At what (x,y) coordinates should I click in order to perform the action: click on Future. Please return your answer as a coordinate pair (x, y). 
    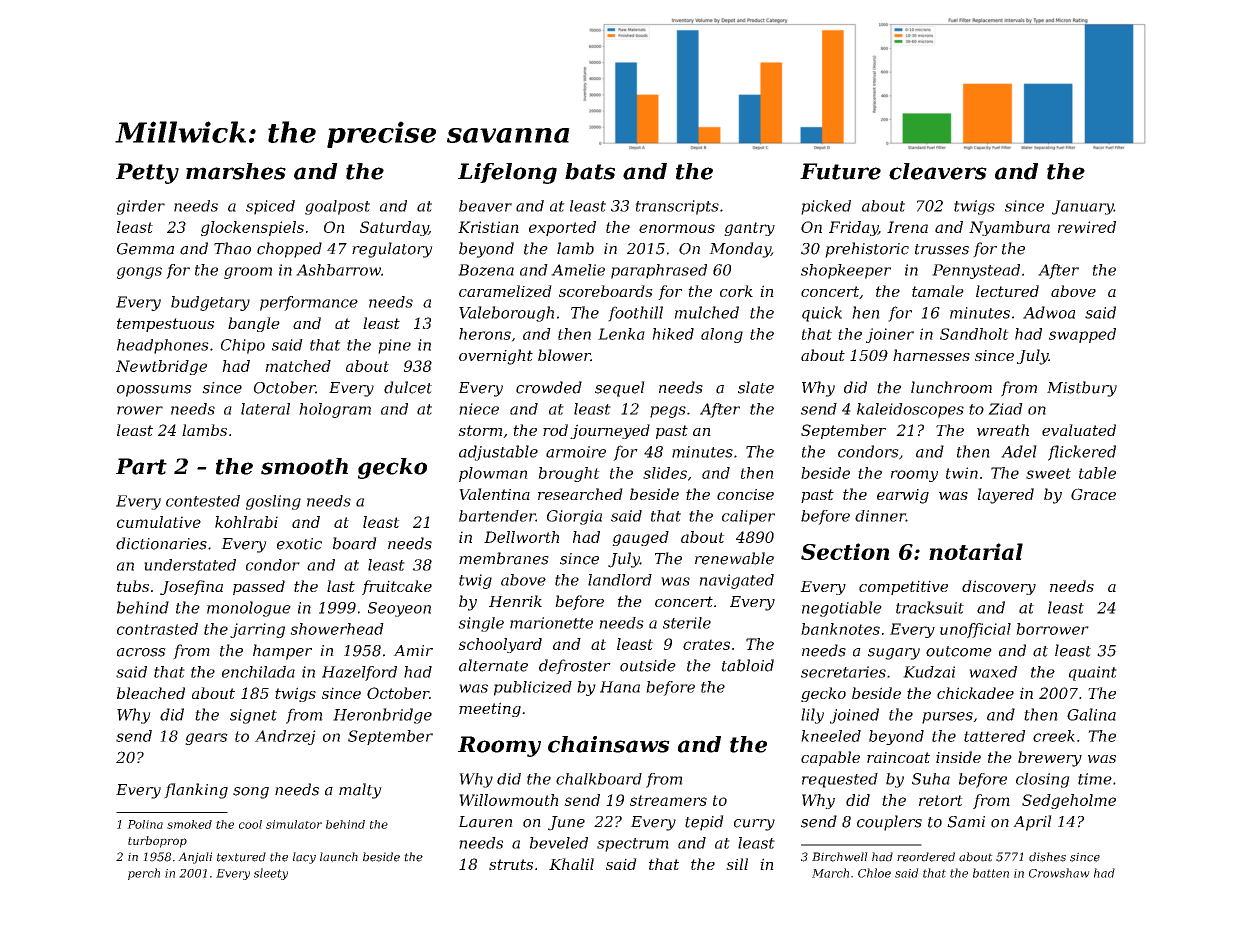
    Looking at the image, I should click on (840, 171).
